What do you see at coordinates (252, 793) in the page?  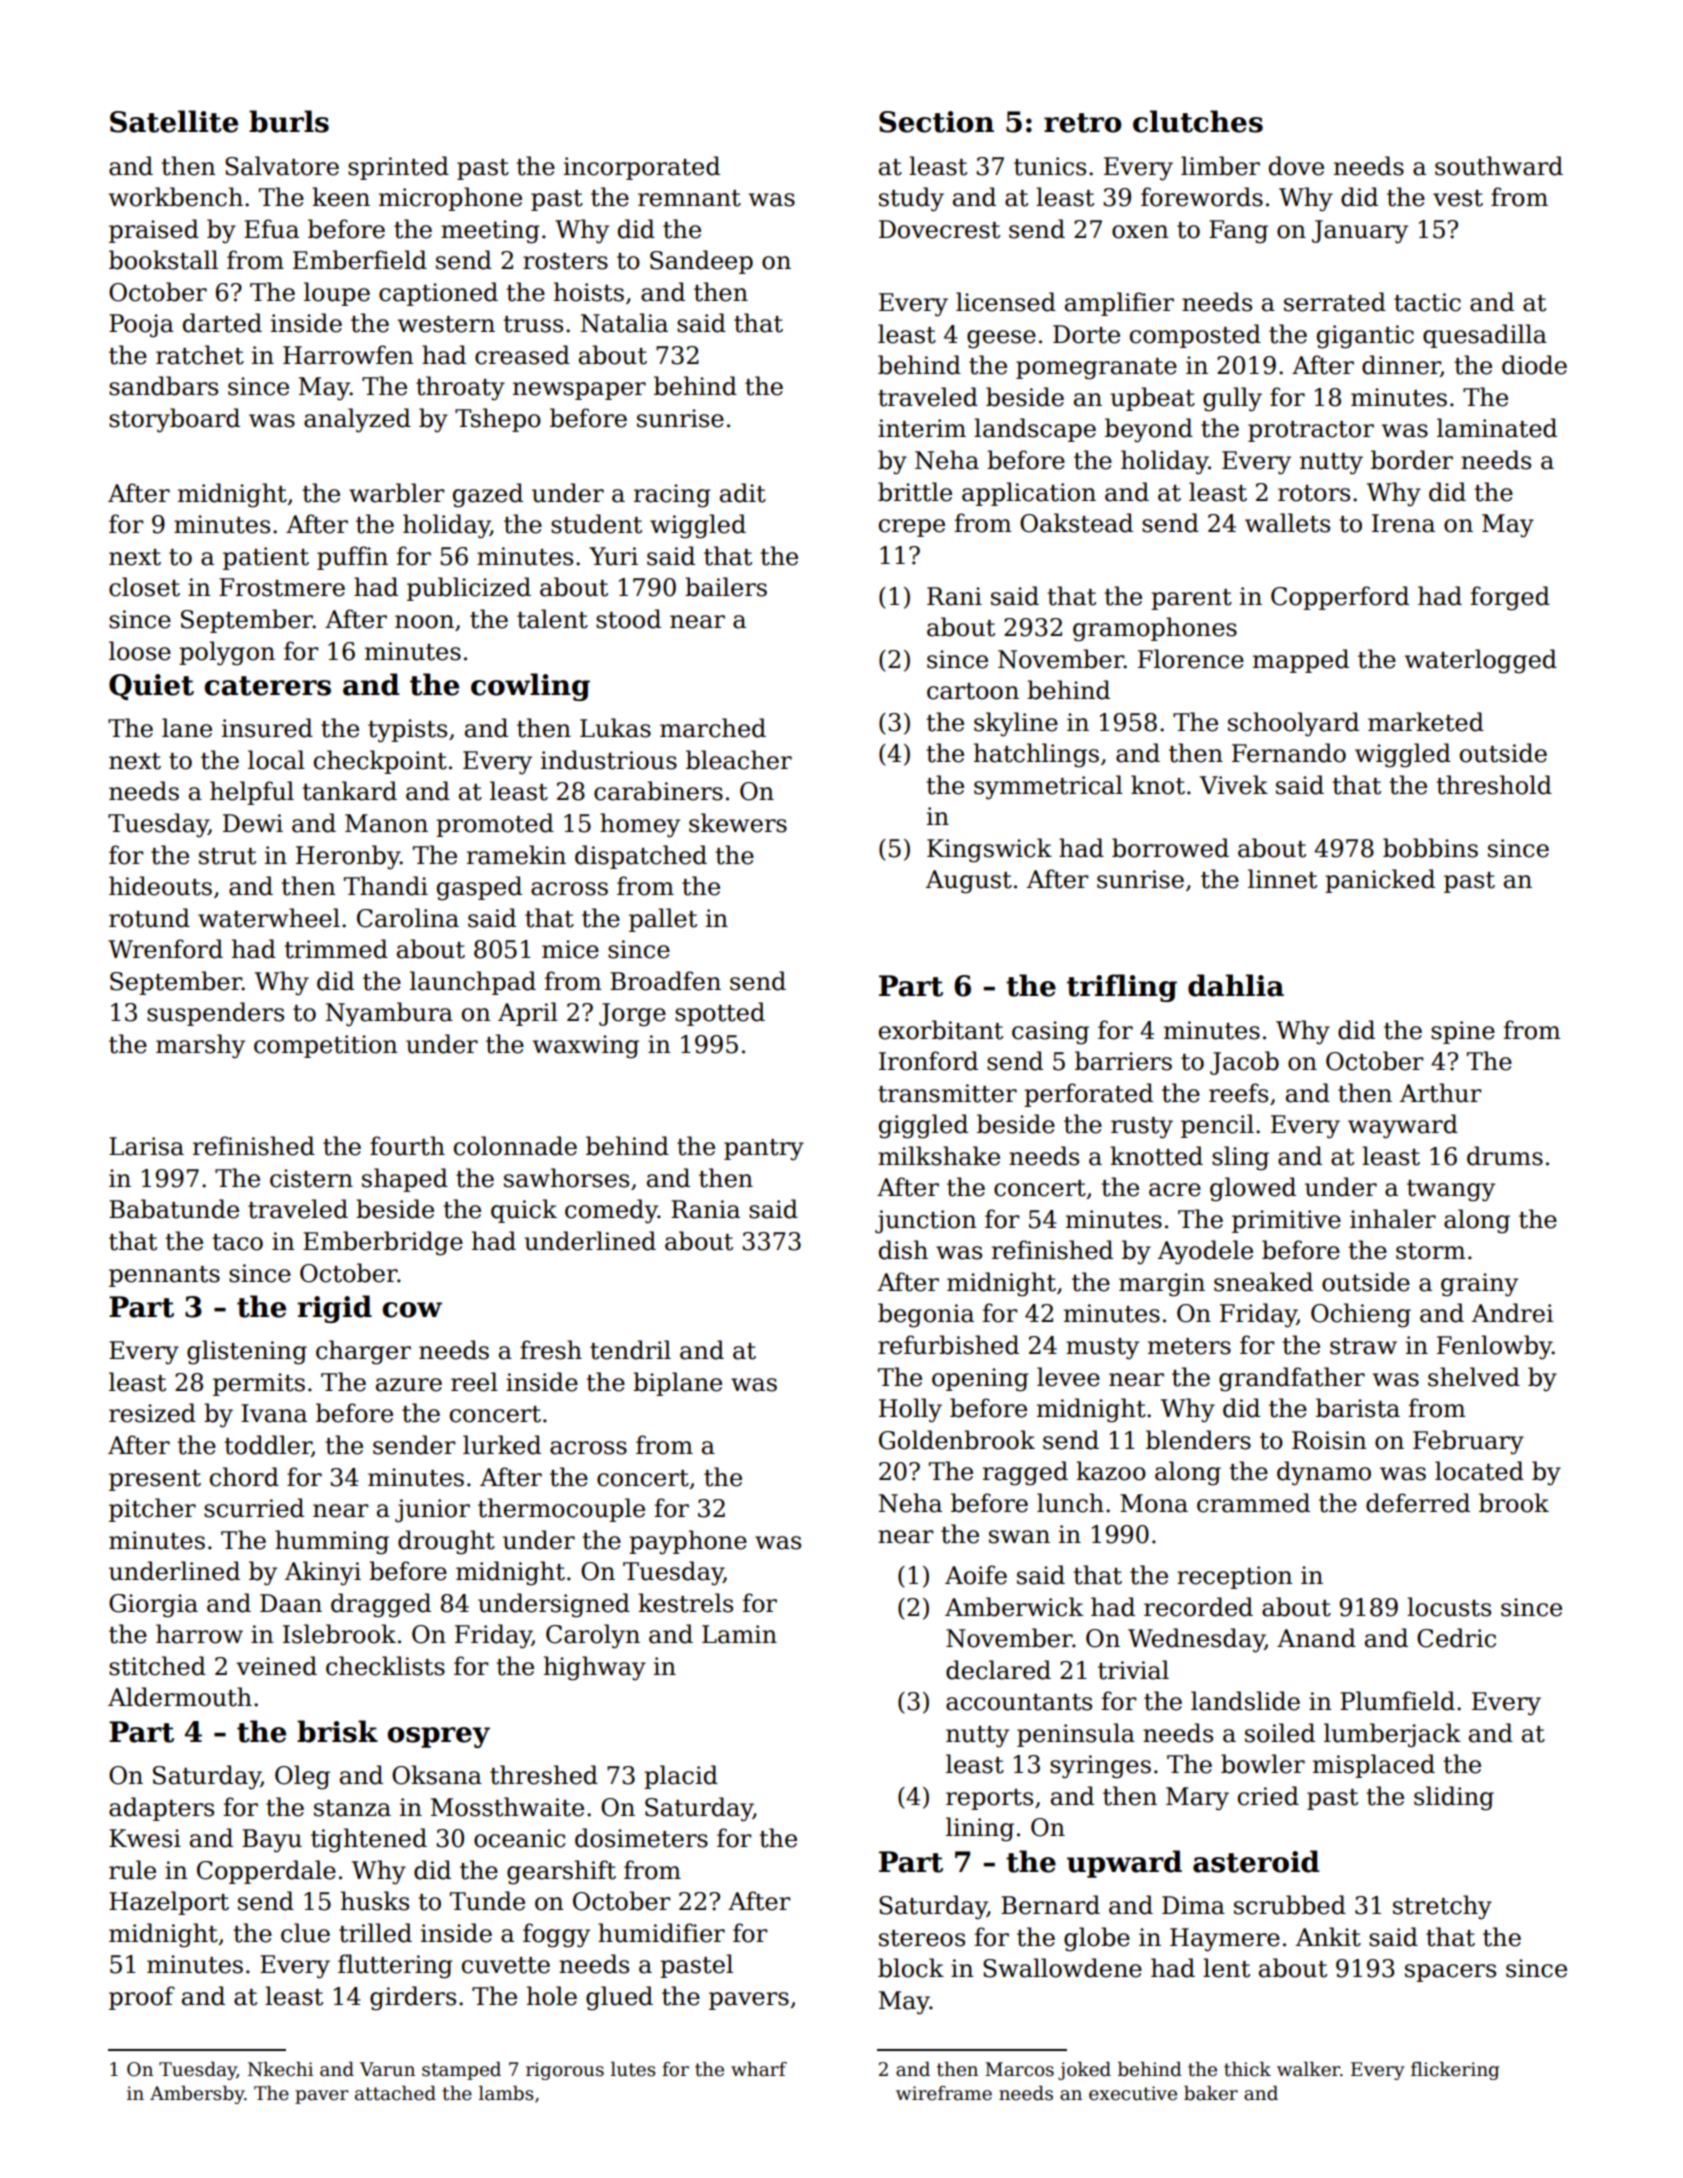 I see `helpful` at bounding box center [252, 793].
